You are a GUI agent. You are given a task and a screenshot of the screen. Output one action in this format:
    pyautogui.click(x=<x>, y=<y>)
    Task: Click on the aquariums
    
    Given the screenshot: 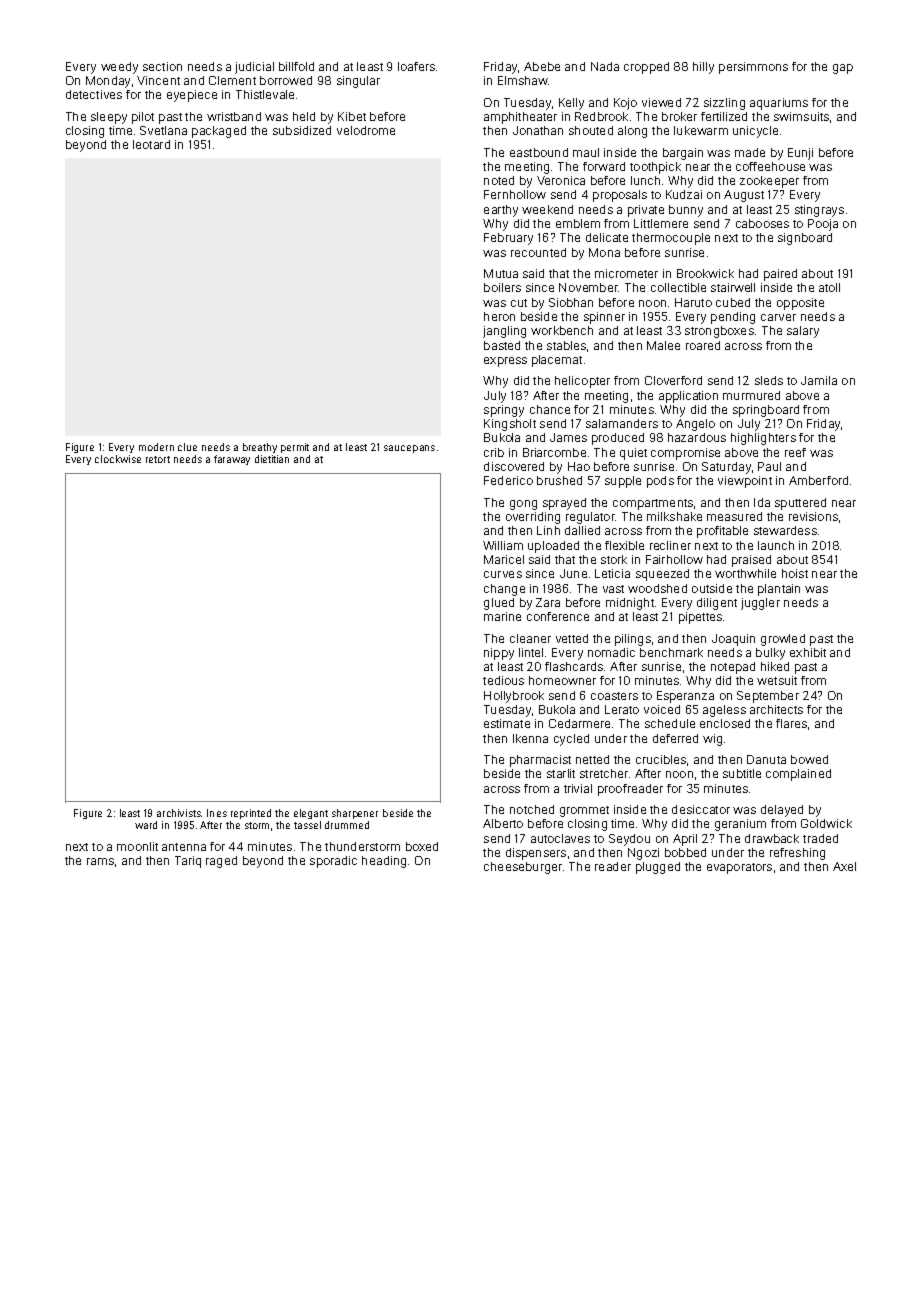 What is the action you would take?
    pyautogui.click(x=779, y=104)
